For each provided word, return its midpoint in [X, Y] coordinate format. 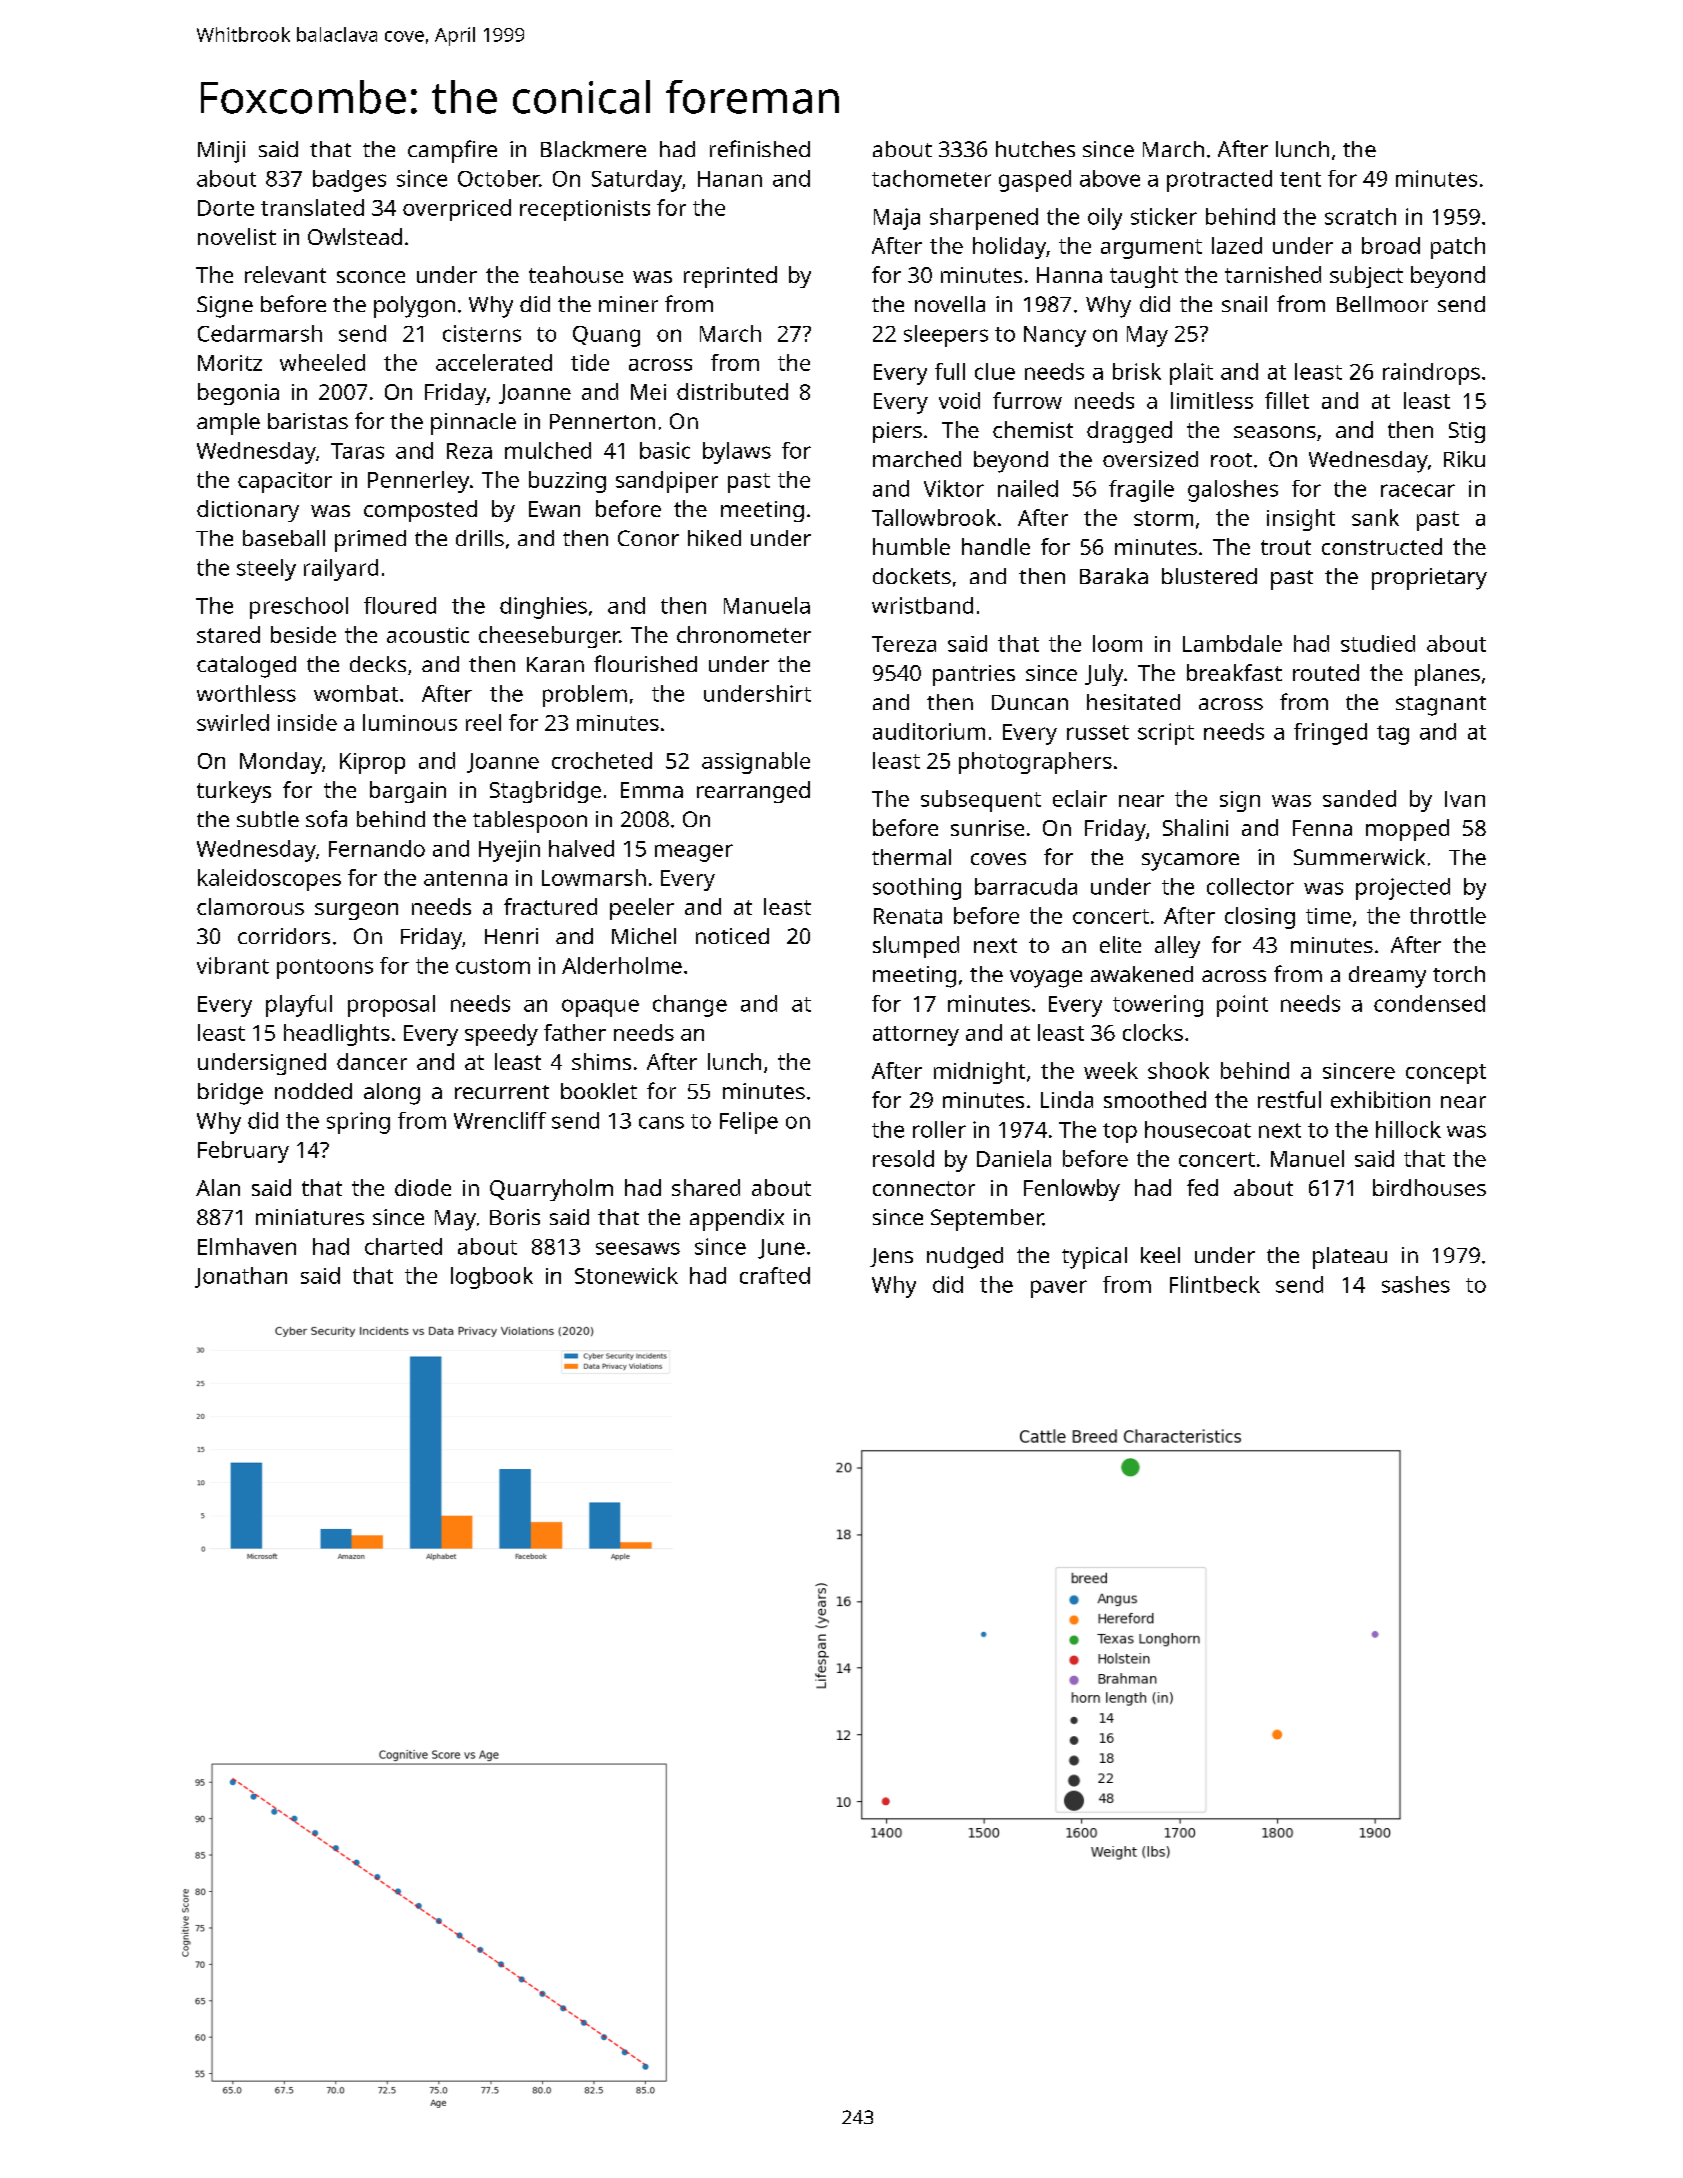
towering [1158, 1006]
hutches [1035, 149]
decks [378, 664]
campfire [452, 151]
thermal [911, 857]
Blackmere [593, 149]
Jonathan [241, 1277]
